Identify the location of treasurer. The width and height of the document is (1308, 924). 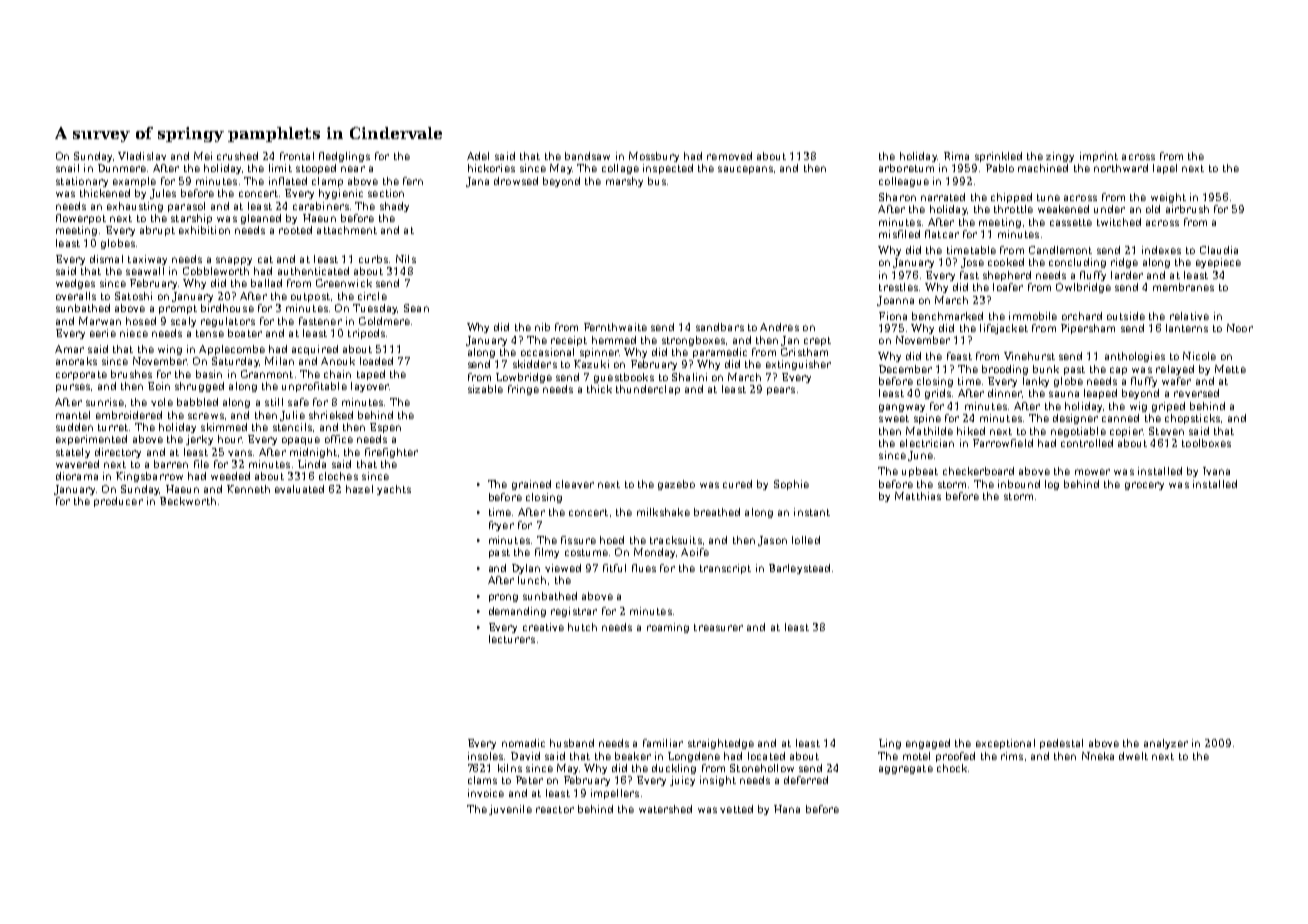
(718, 627).
